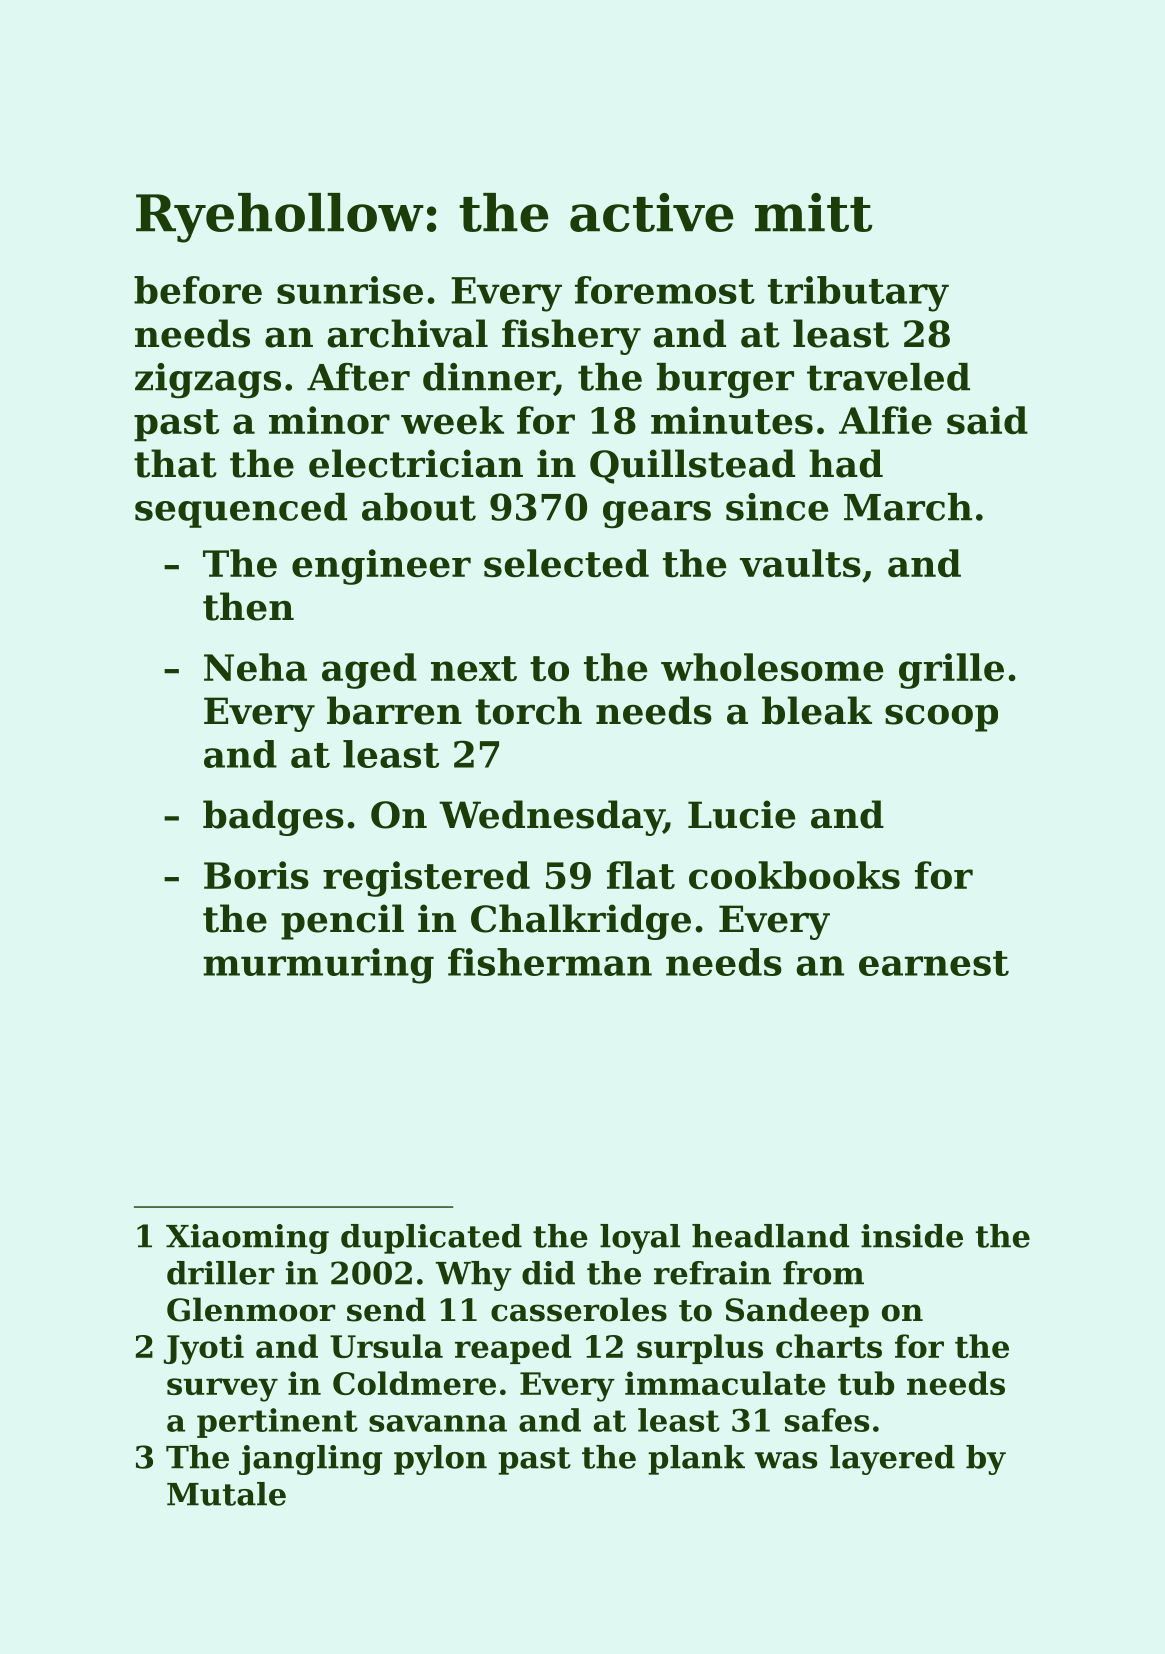  What do you see at coordinates (550, 962) in the screenshot?
I see `fisherman` at bounding box center [550, 962].
